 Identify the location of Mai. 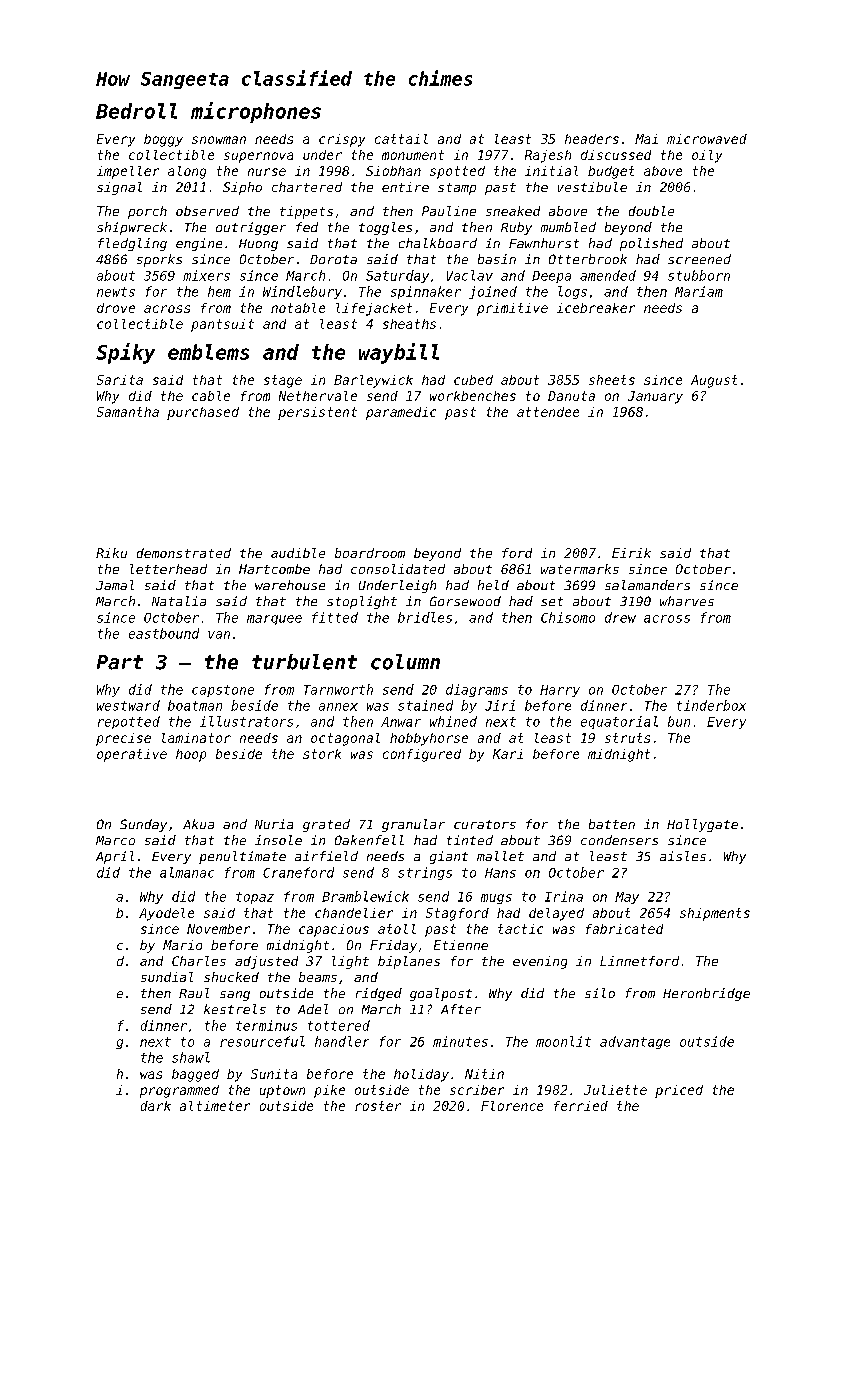
(646, 139).
